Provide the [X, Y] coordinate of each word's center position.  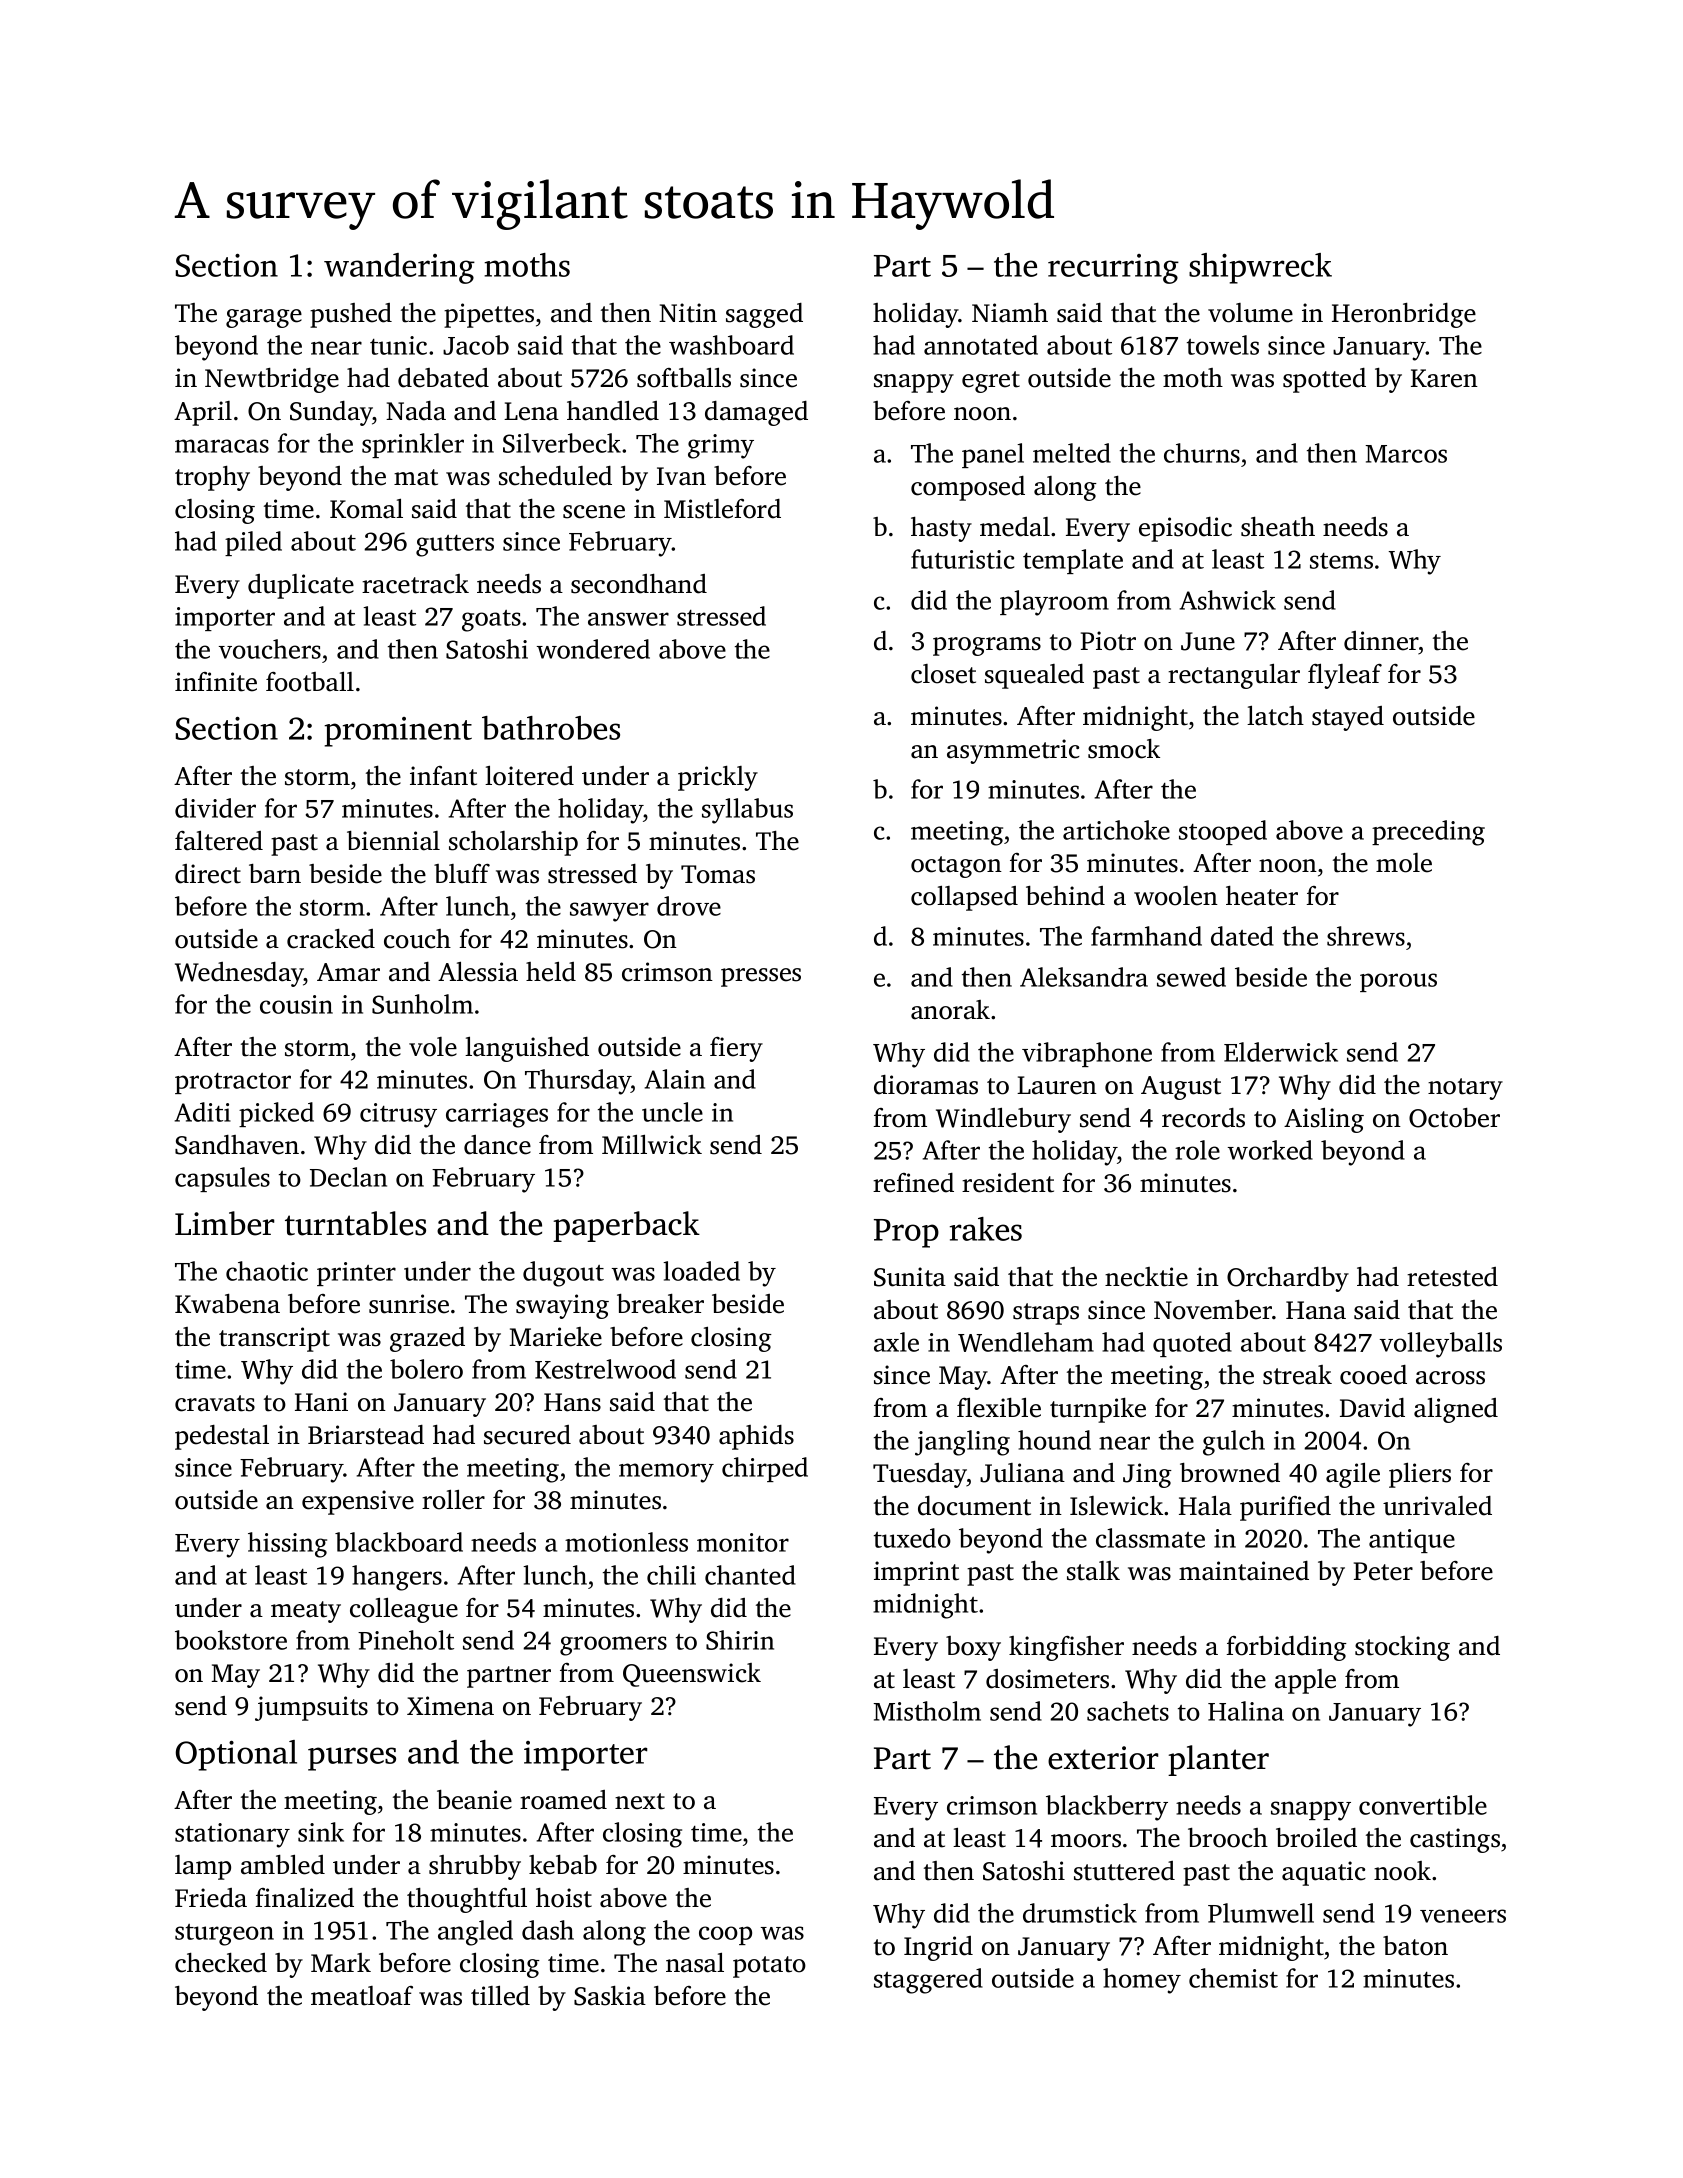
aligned [1456, 1410]
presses [761, 977]
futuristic [963, 559]
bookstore [231, 1640]
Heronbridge [1404, 315]
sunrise [409, 1304]
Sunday [331, 413]
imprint [916, 1573]
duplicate [301, 586]
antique [1412, 1541]
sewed [1191, 977]
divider [215, 808]
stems [1341, 561]
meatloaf [362, 1996]
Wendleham [1026, 1342]
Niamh [1010, 313]
